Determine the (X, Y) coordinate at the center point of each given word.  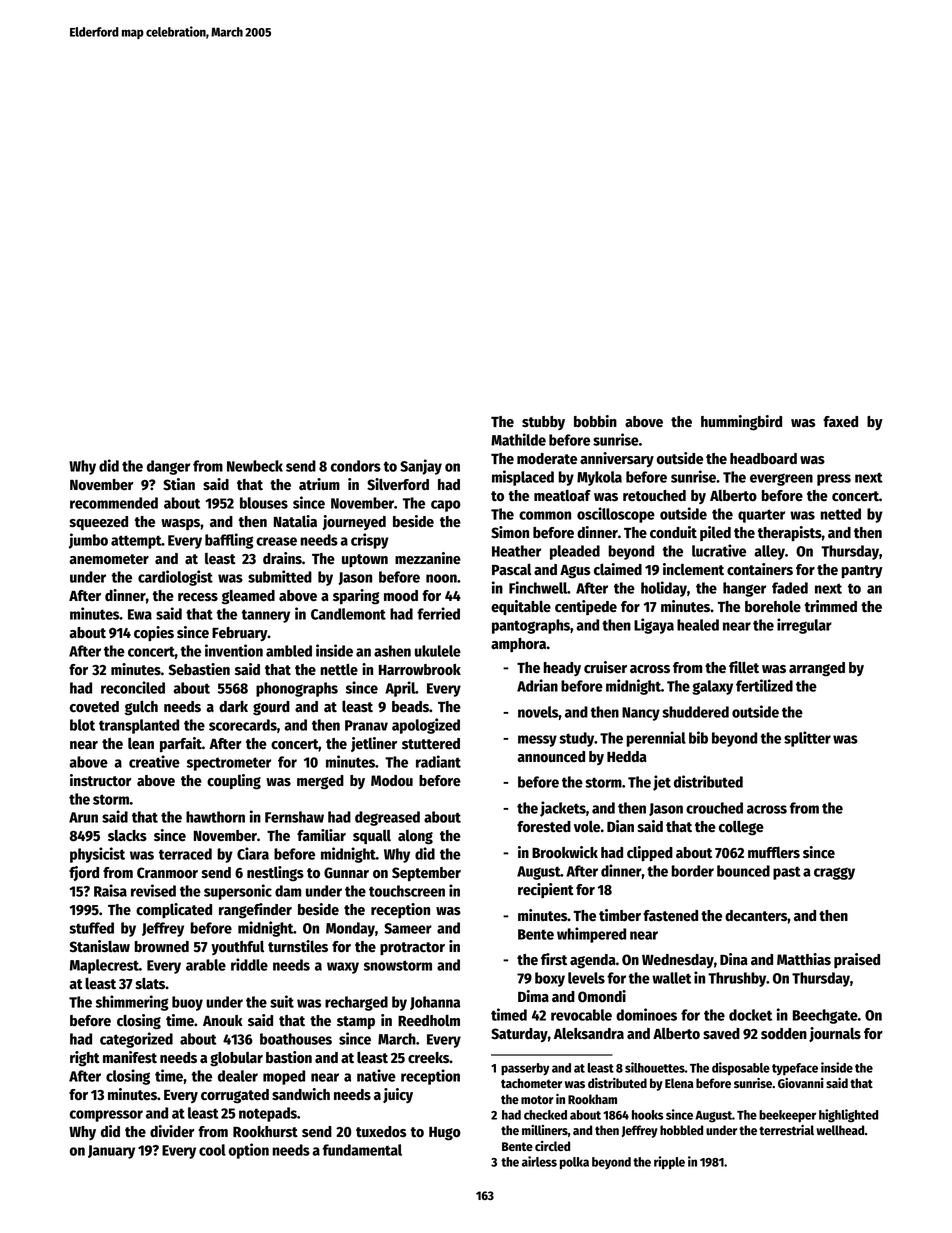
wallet (671, 978)
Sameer (408, 928)
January (111, 1152)
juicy (398, 1095)
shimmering (132, 1003)
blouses (264, 503)
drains (282, 558)
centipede (586, 607)
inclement (693, 569)
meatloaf (562, 496)
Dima (533, 996)
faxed (840, 422)
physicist (97, 855)
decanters (756, 916)
